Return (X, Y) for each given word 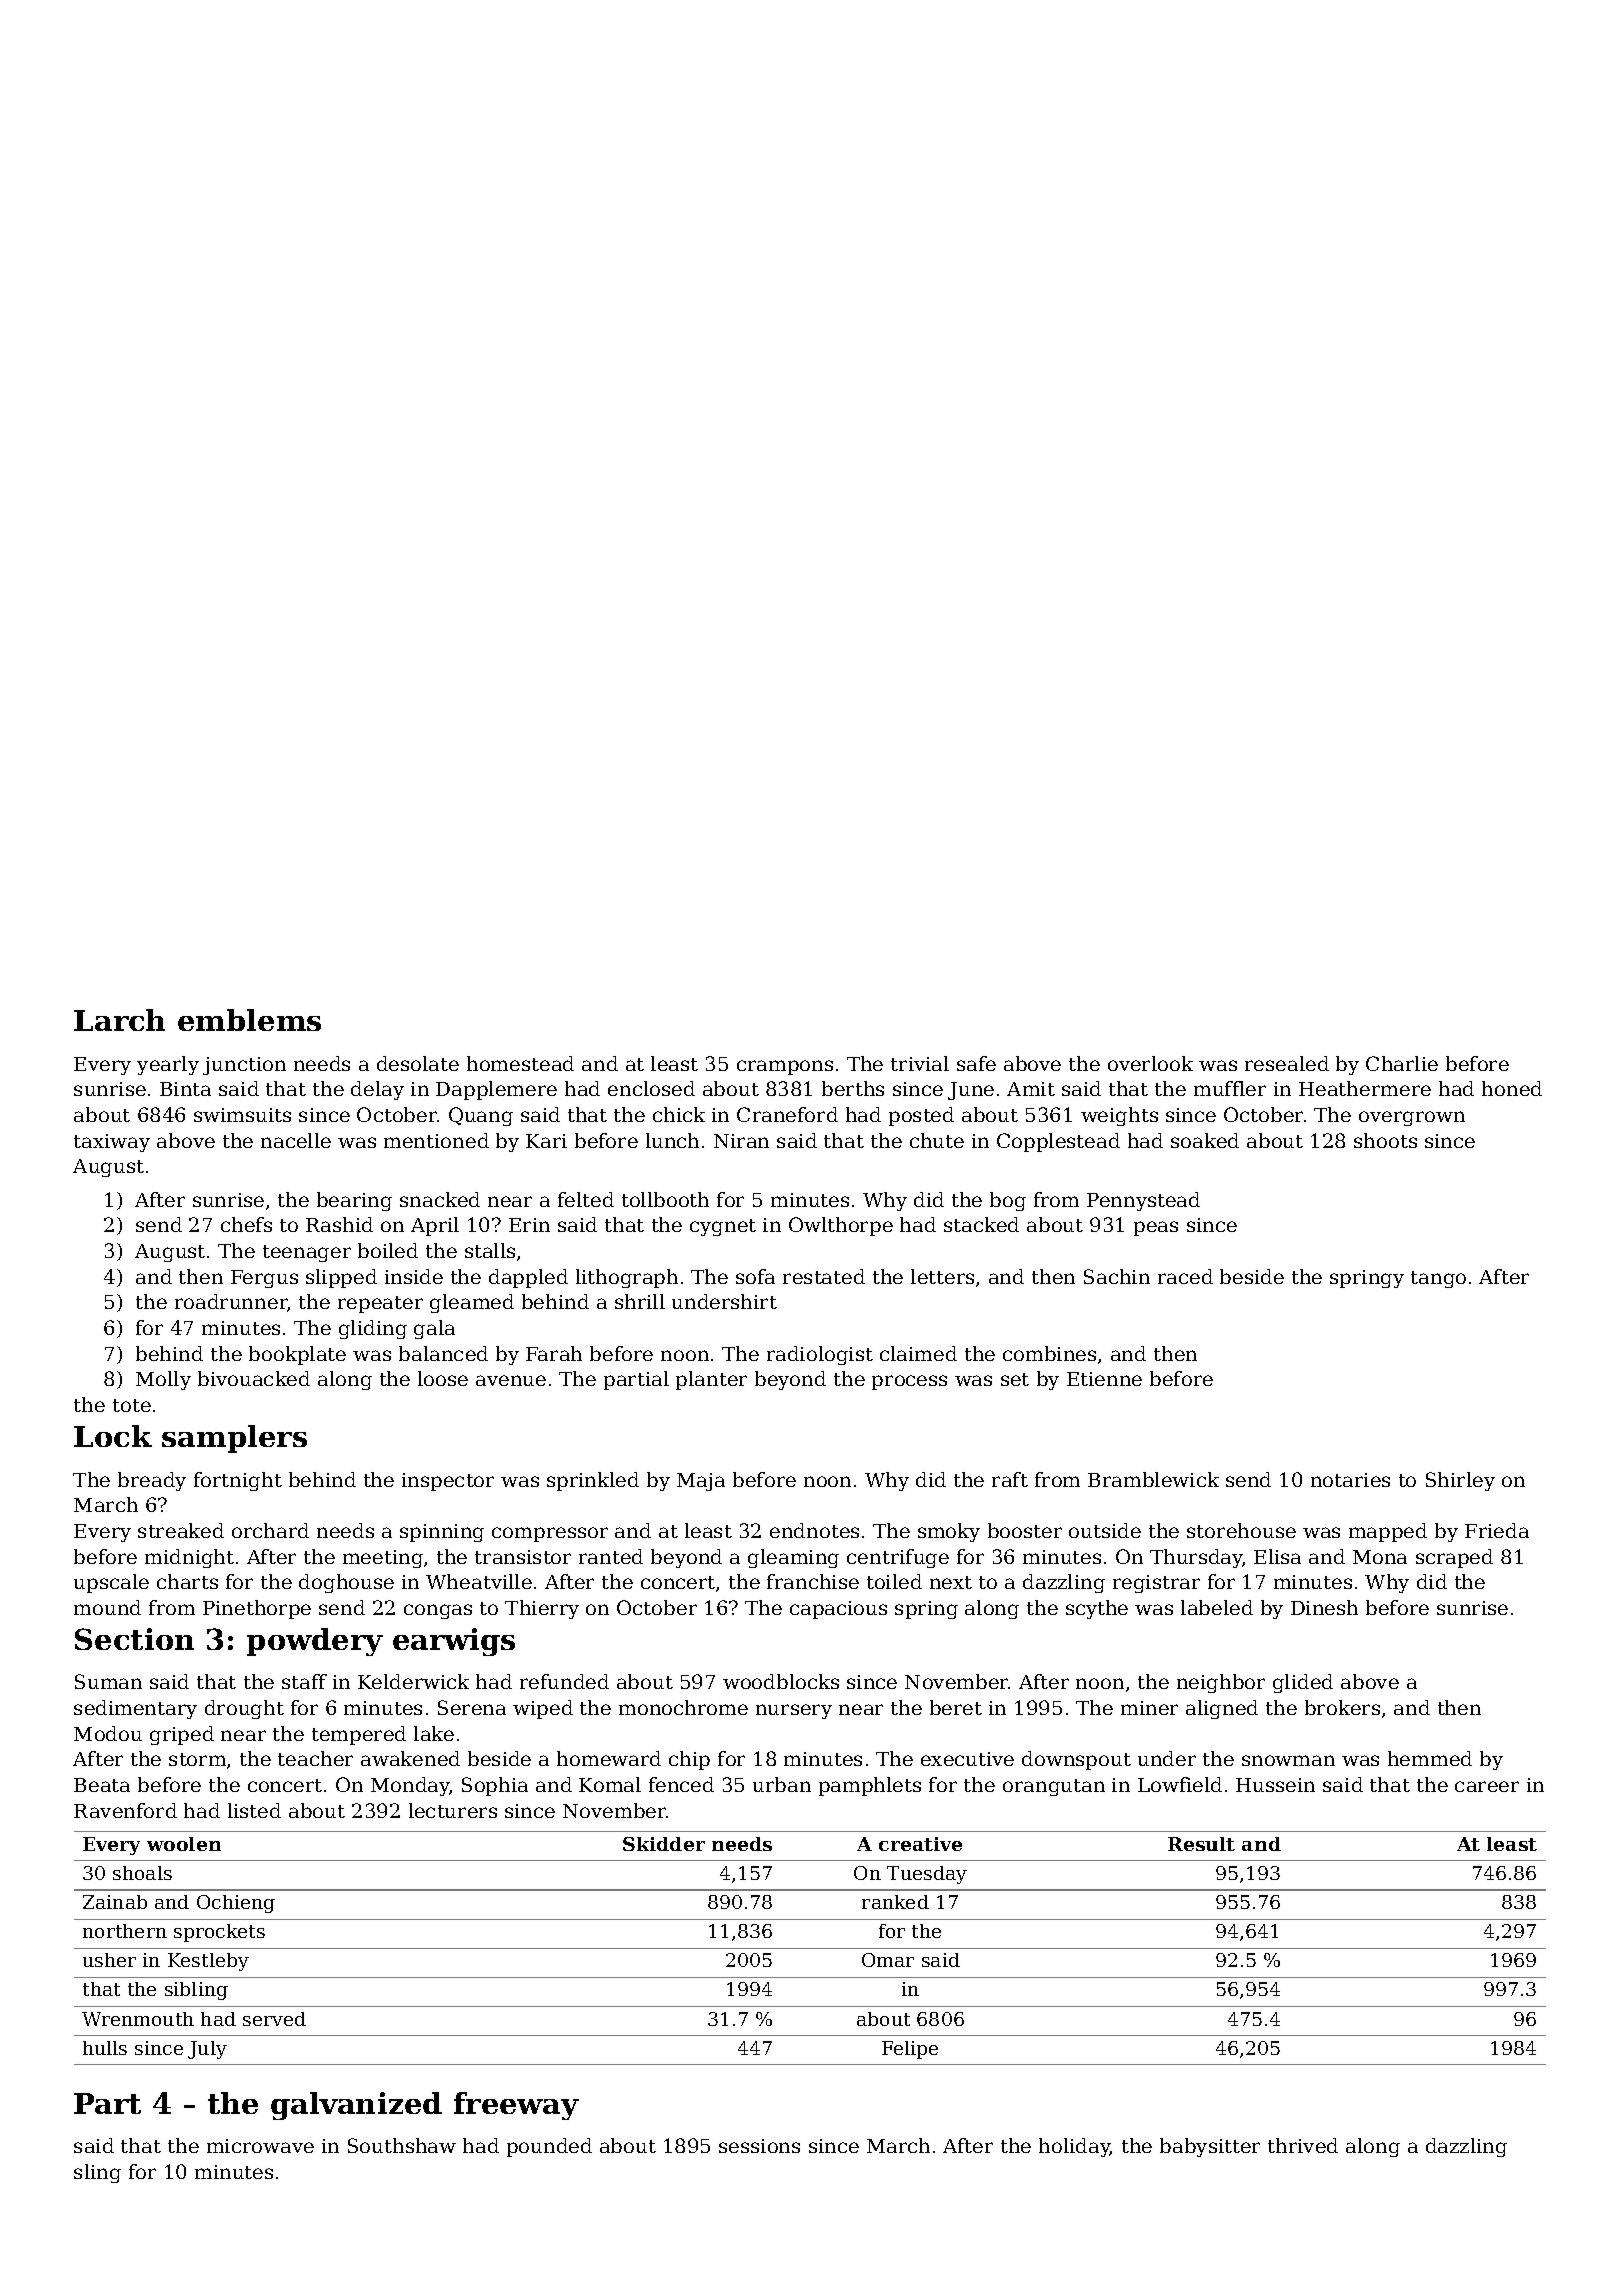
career (1487, 1786)
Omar (888, 1960)
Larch (119, 1020)
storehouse (1241, 1530)
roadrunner (231, 1303)
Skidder (664, 1844)
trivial (920, 1063)
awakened (410, 1758)
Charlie (1402, 1063)
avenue (511, 1380)
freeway (516, 2106)
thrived (1303, 2145)
